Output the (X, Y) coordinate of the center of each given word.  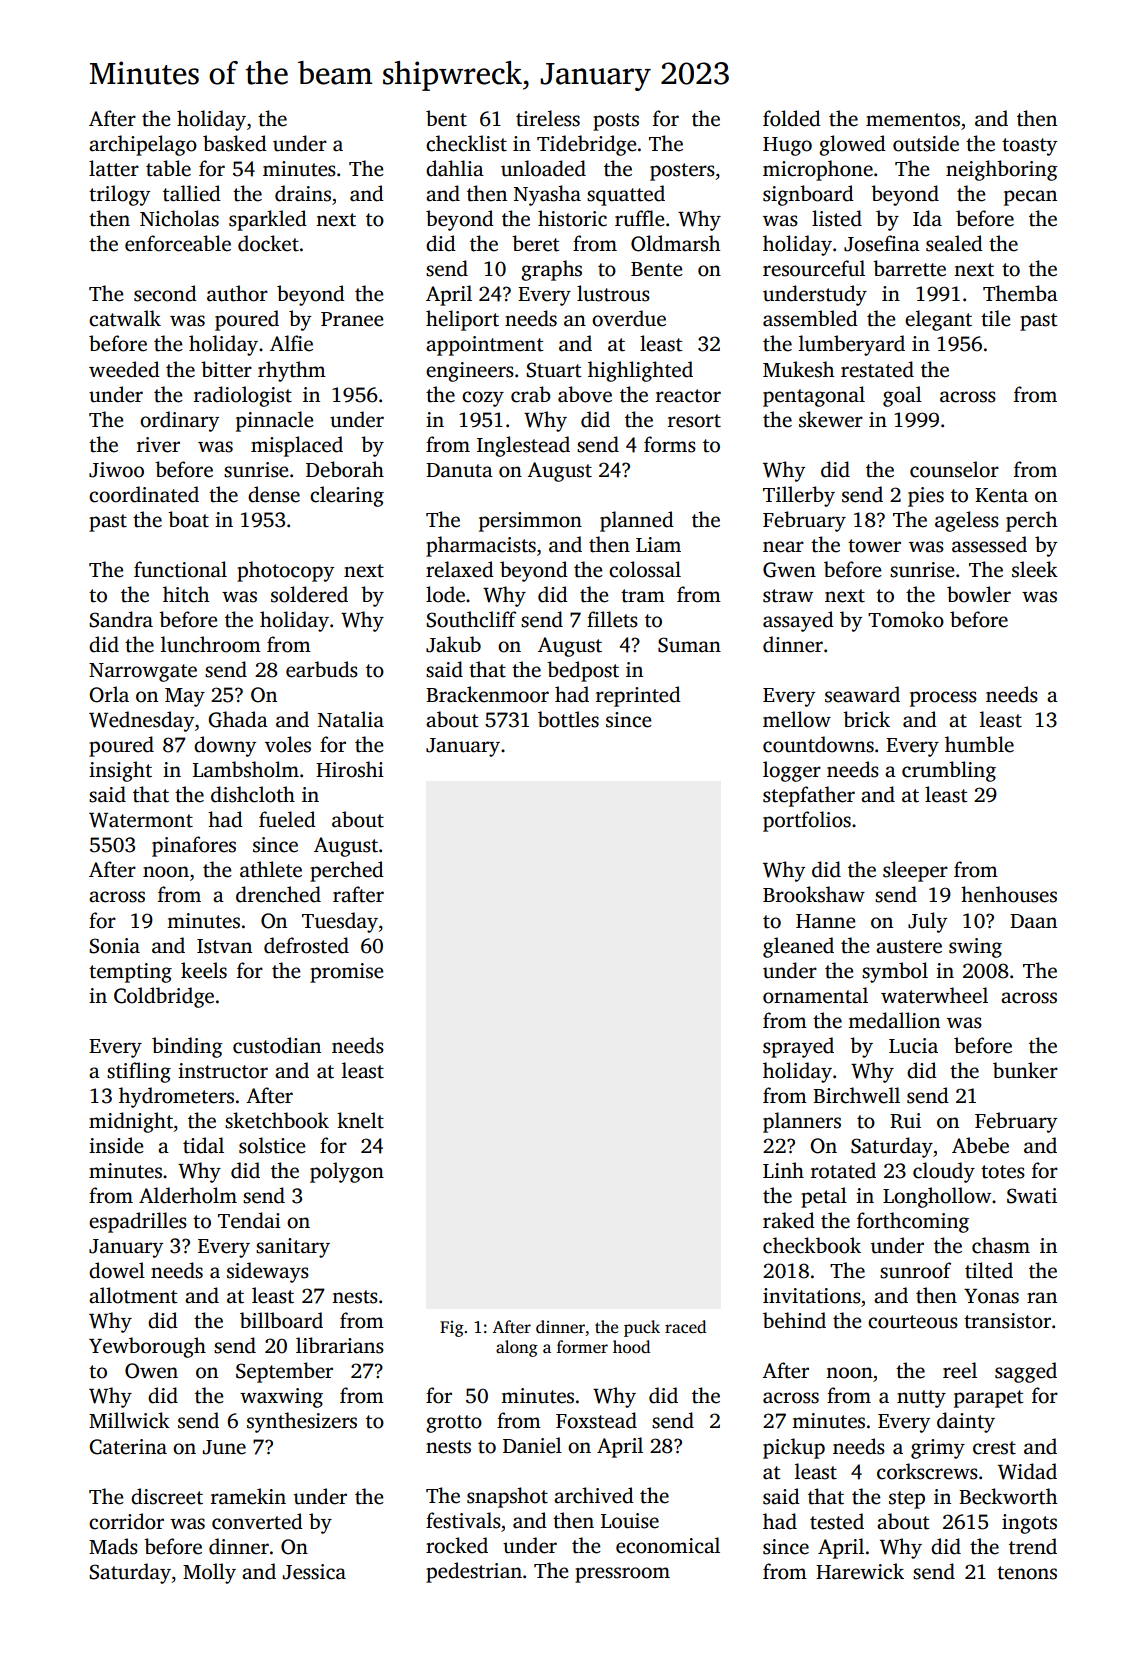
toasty (1029, 147)
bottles (568, 719)
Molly (209, 1573)
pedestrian (474, 1572)
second (165, 293)
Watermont (141, 820)
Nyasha (547, 195)
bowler (979, 594)
